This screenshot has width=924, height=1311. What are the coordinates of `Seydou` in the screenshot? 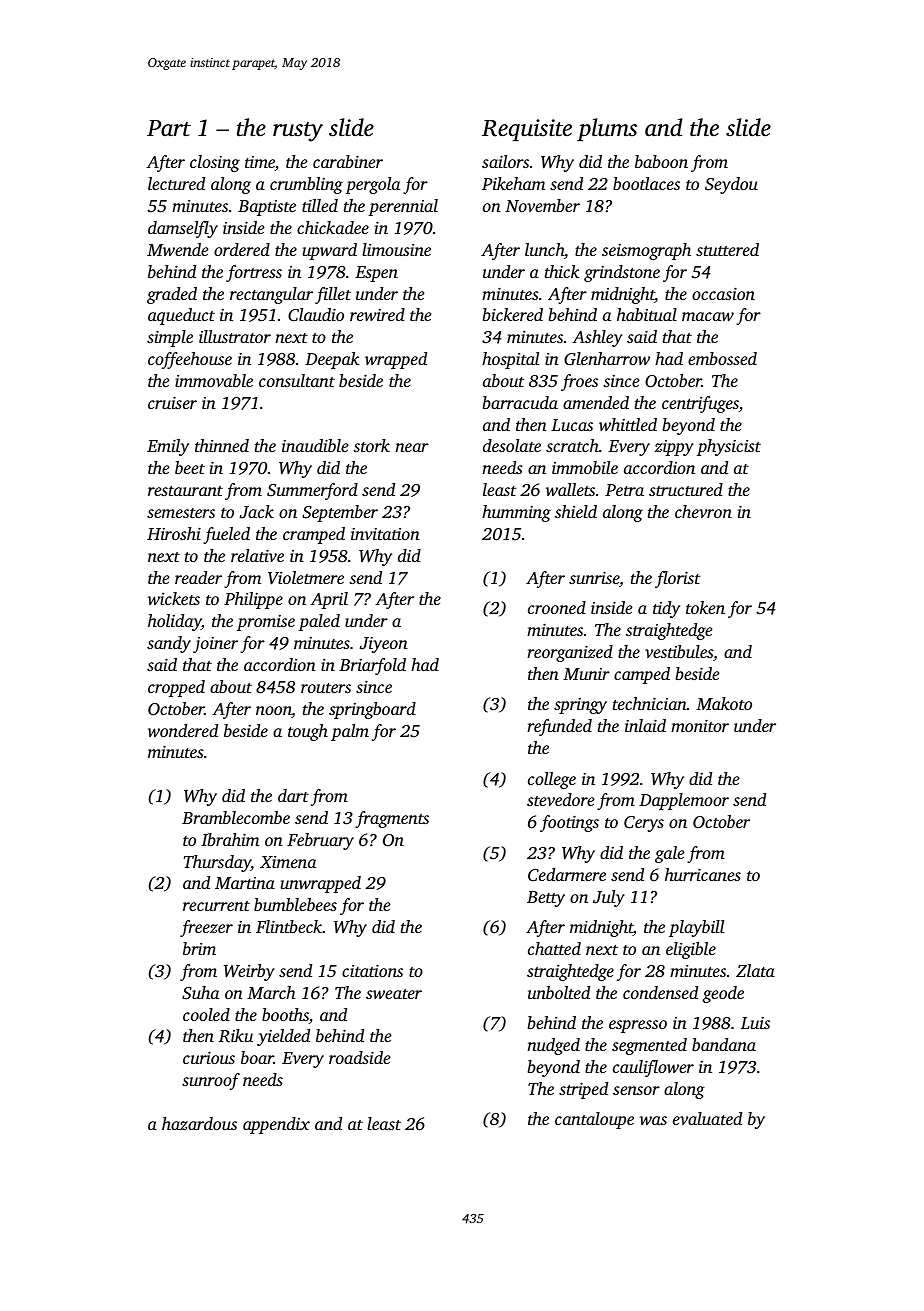 It's located at (731, 185).
